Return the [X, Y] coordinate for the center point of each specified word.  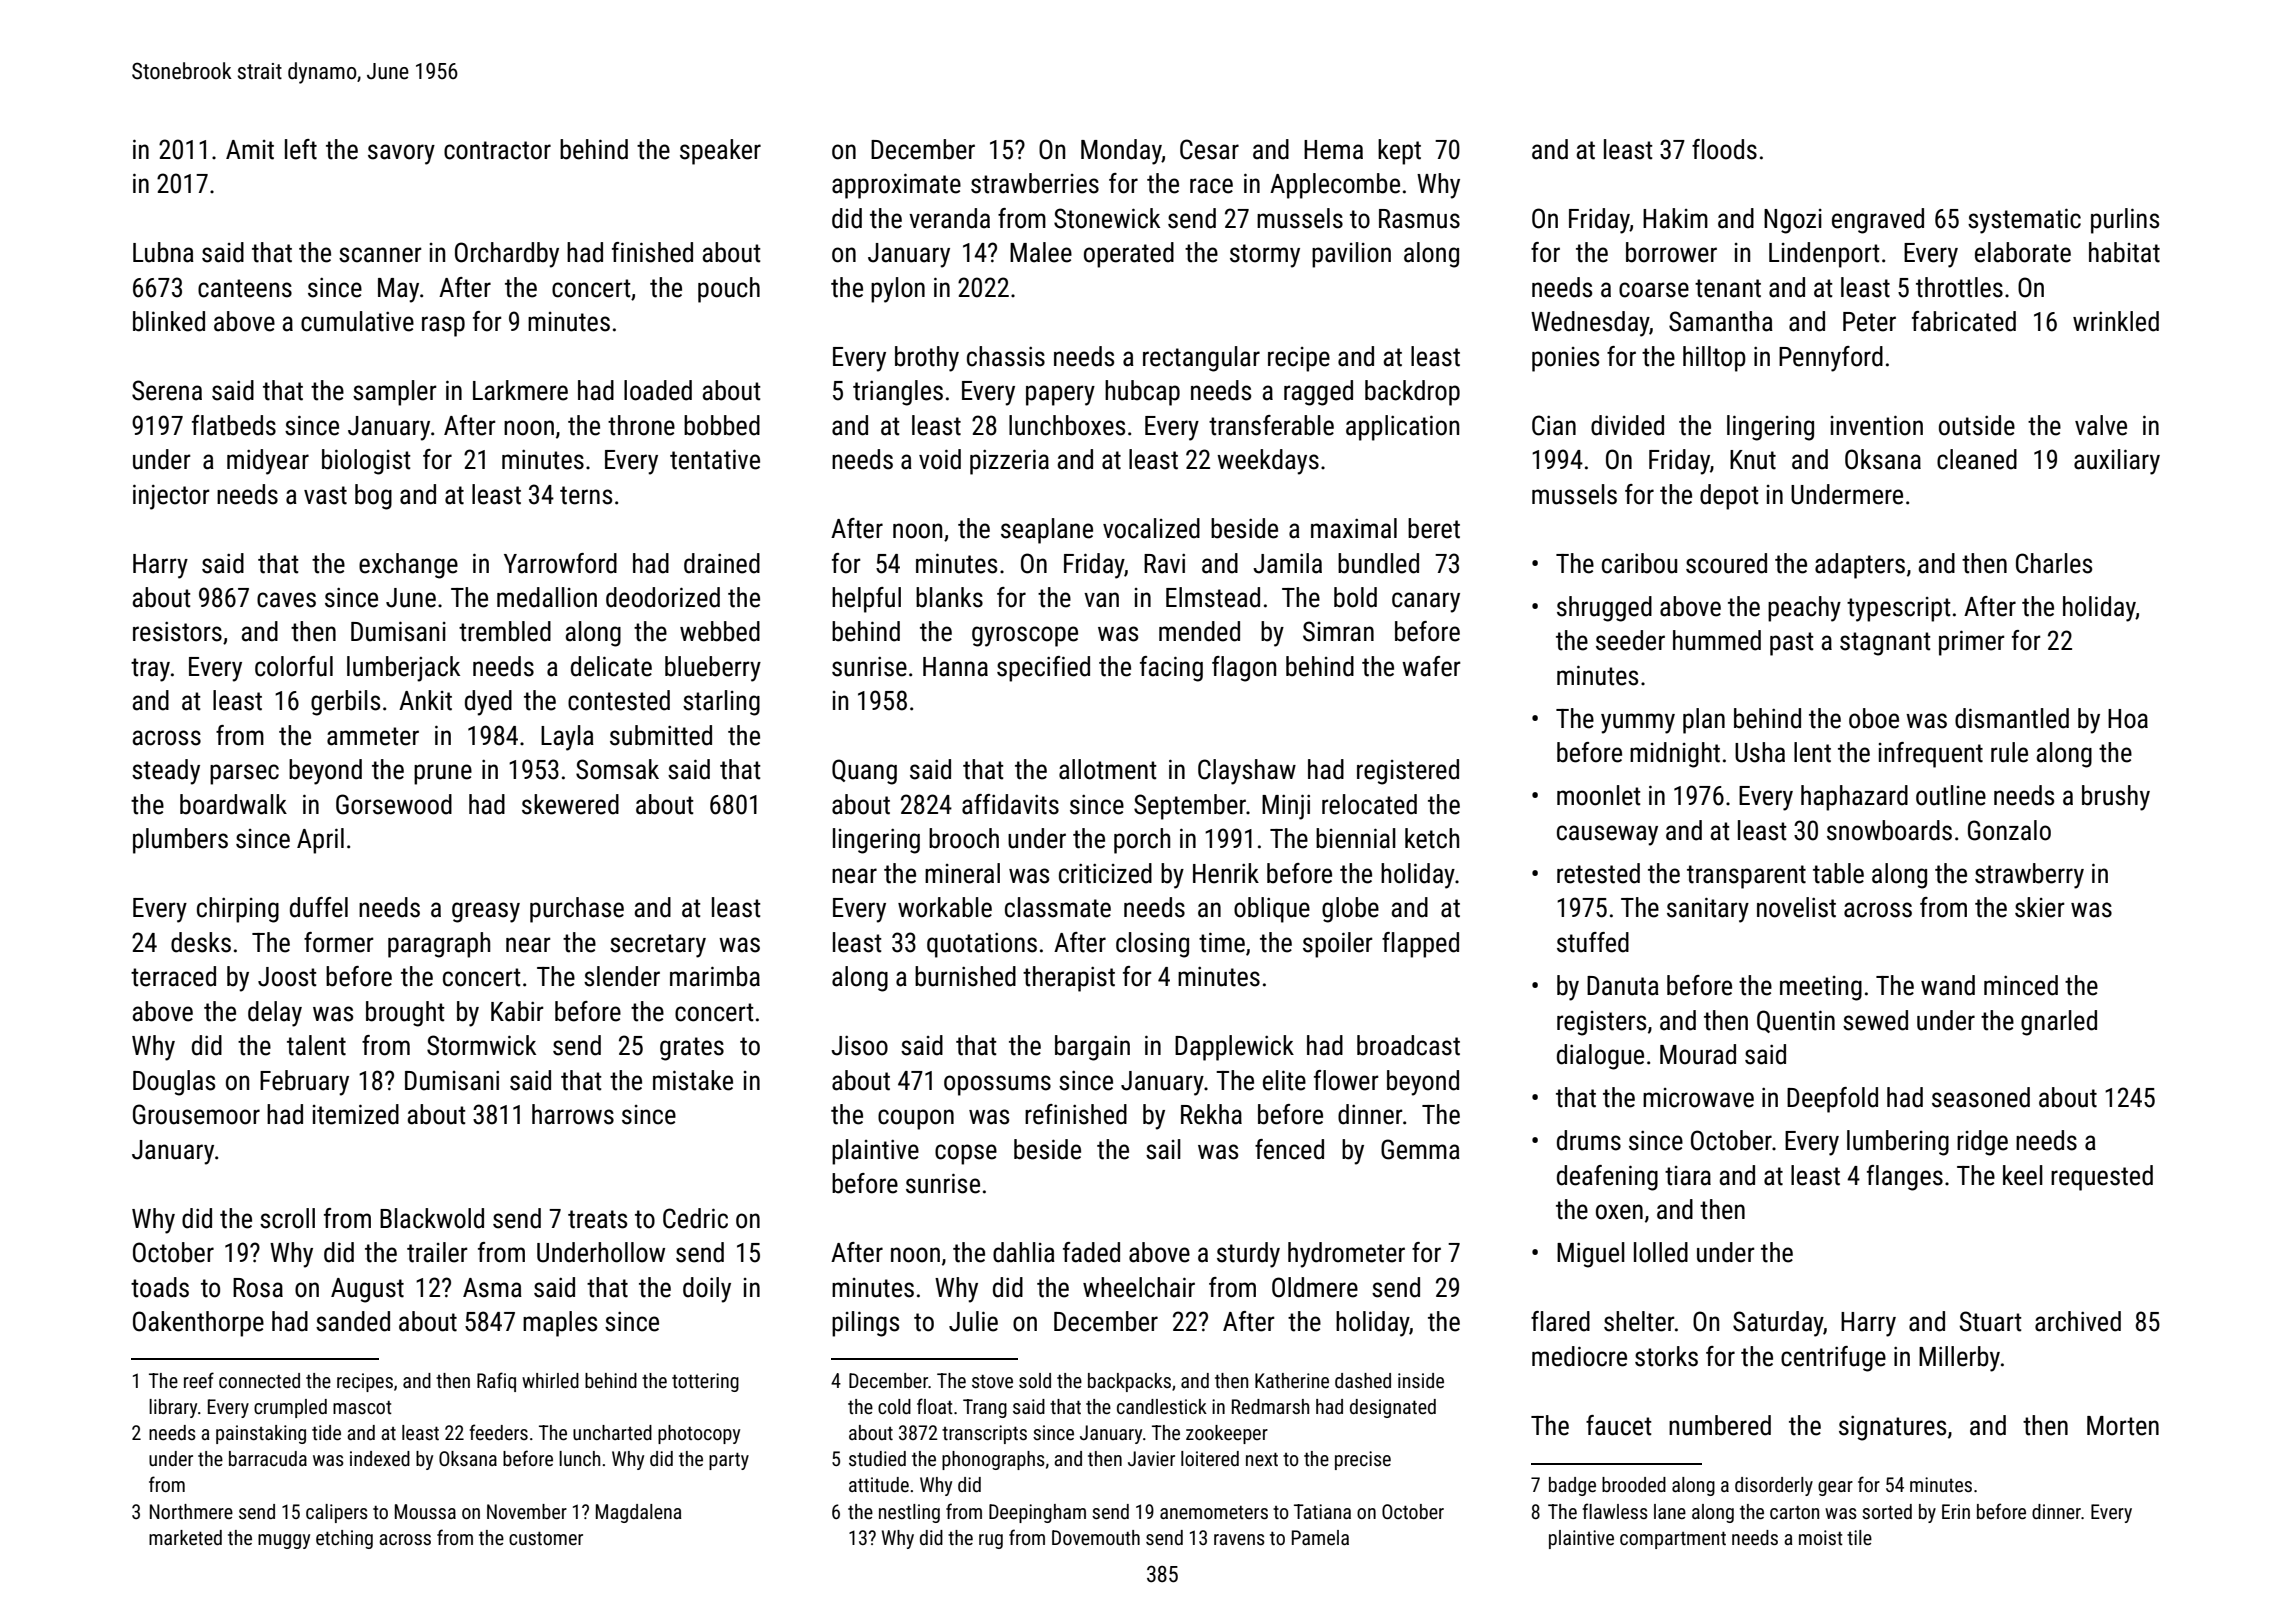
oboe [1874, 718]
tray [150, 670]
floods [1724, 149]
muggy [284, 1541]
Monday [1121, 152]
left [301, 149]
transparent [1746, 877]
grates [692, 1049]
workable [945, 907]
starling [721, 703]
